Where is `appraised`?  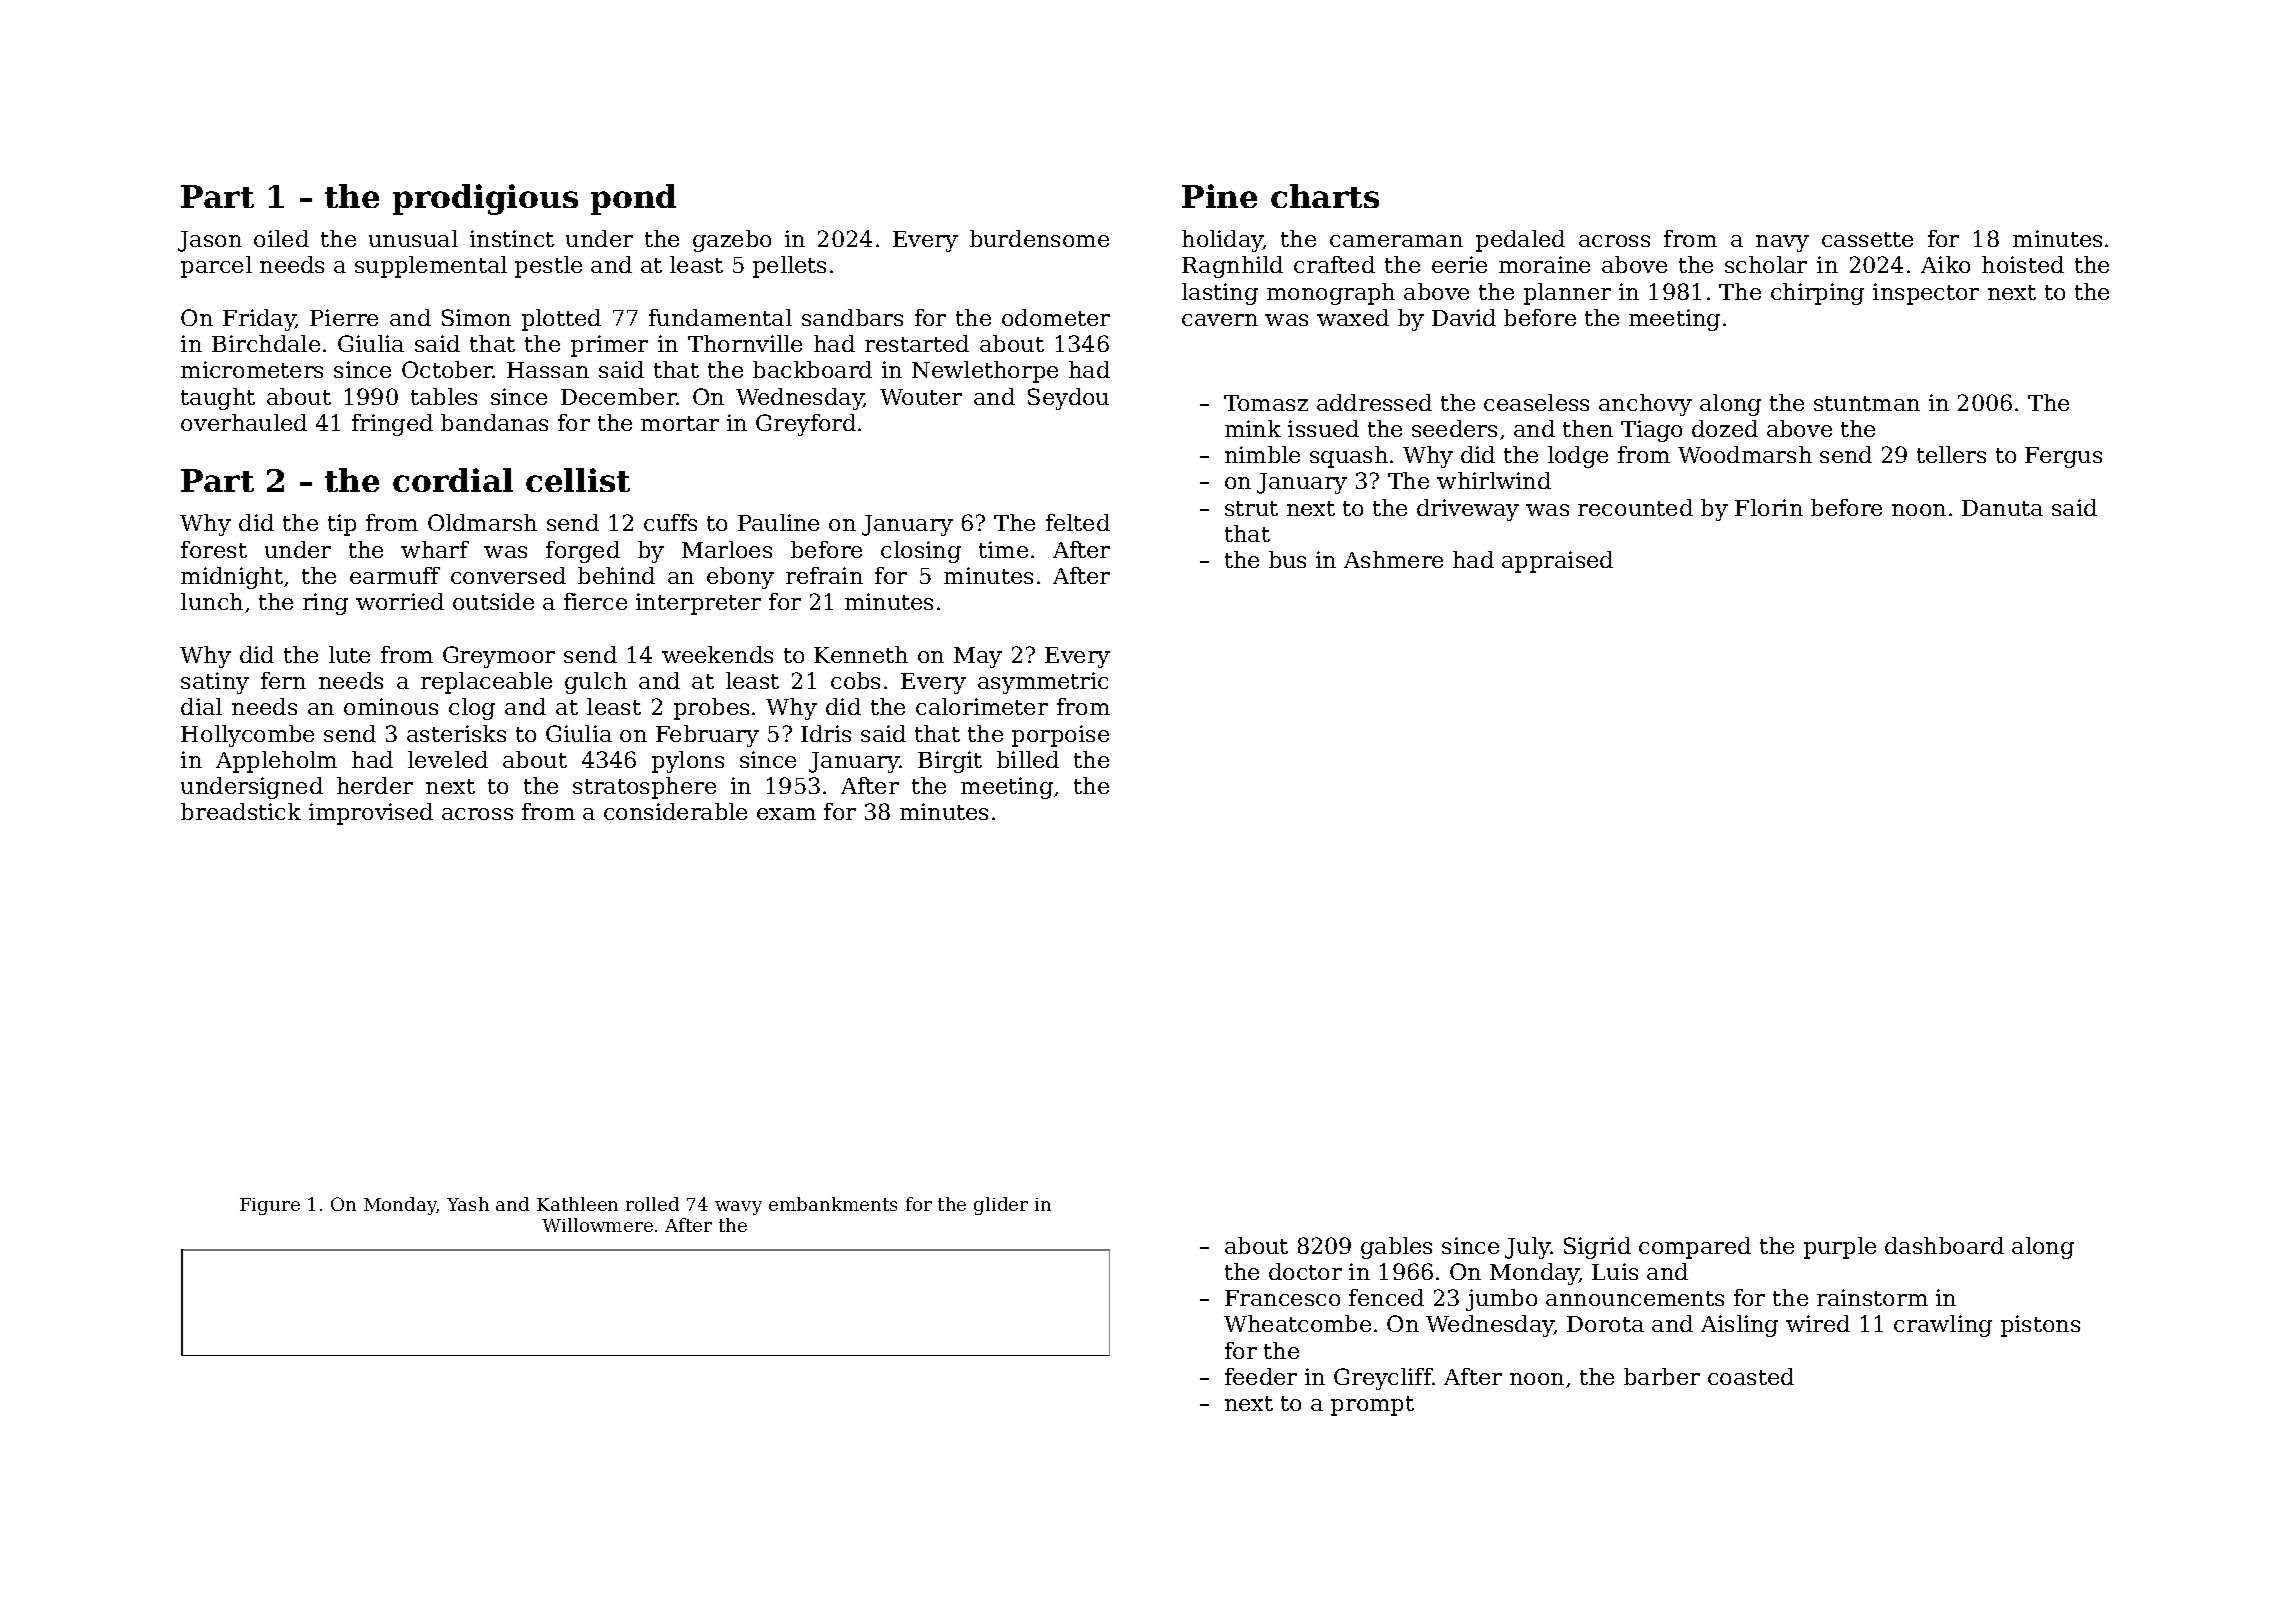
appraised is located at coordinates (1557, 562).
